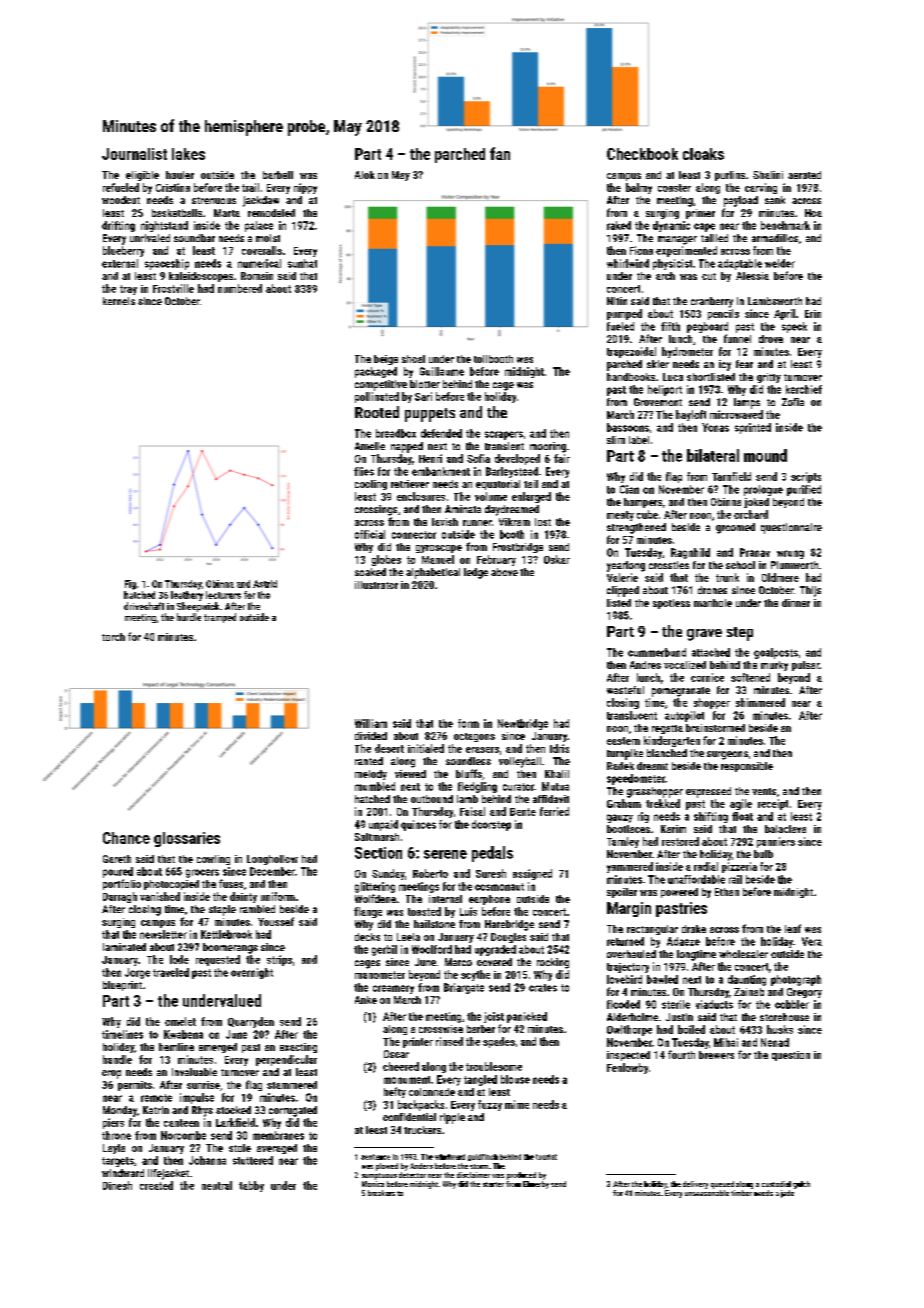 This screenshot has height=1308, width=924. Describe the element at coordinates (144, 606) in the screenshot. I see `driveshaft` at that location.
